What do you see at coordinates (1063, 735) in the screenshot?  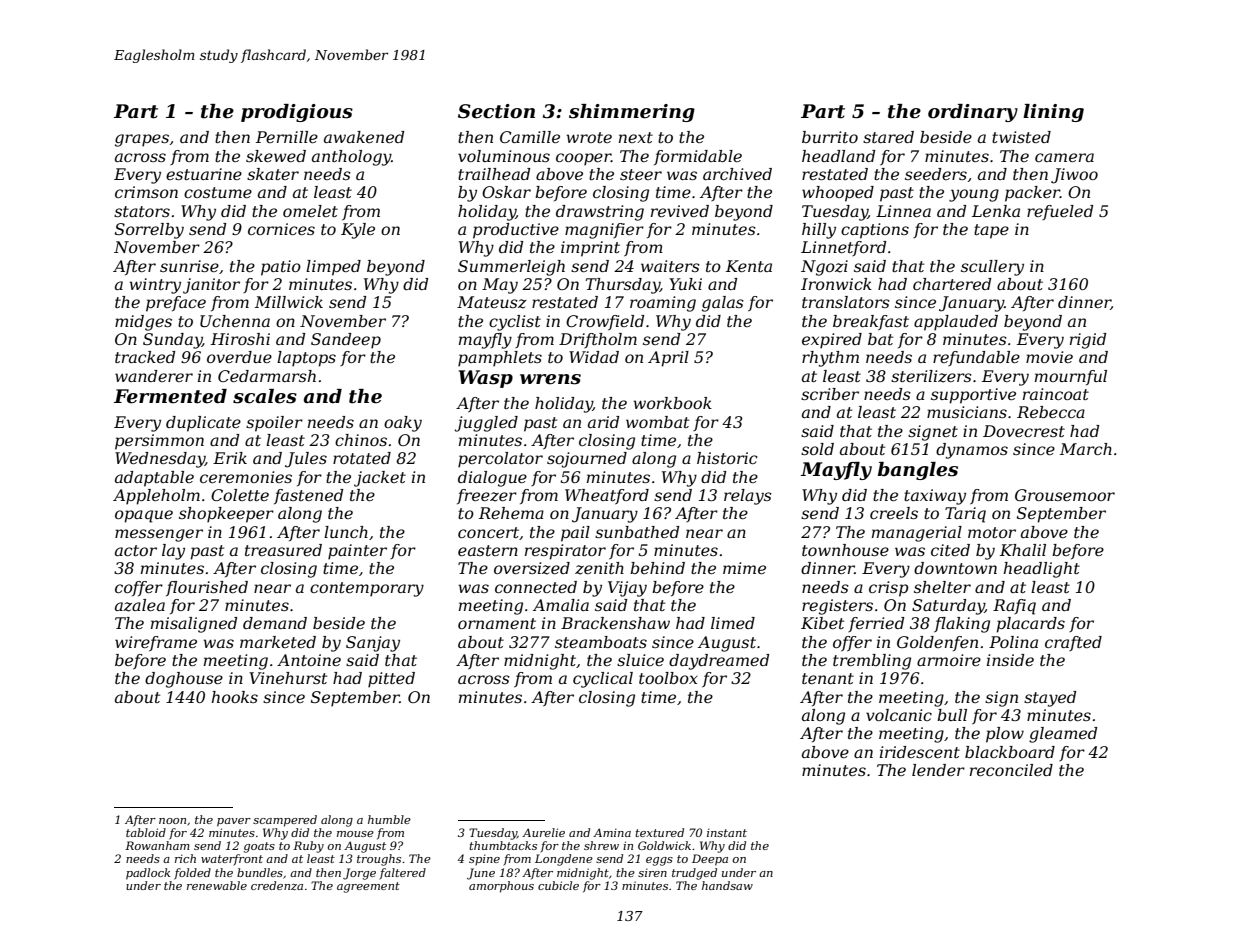 I see `gleamed` at bounding box center [1063, 735].
